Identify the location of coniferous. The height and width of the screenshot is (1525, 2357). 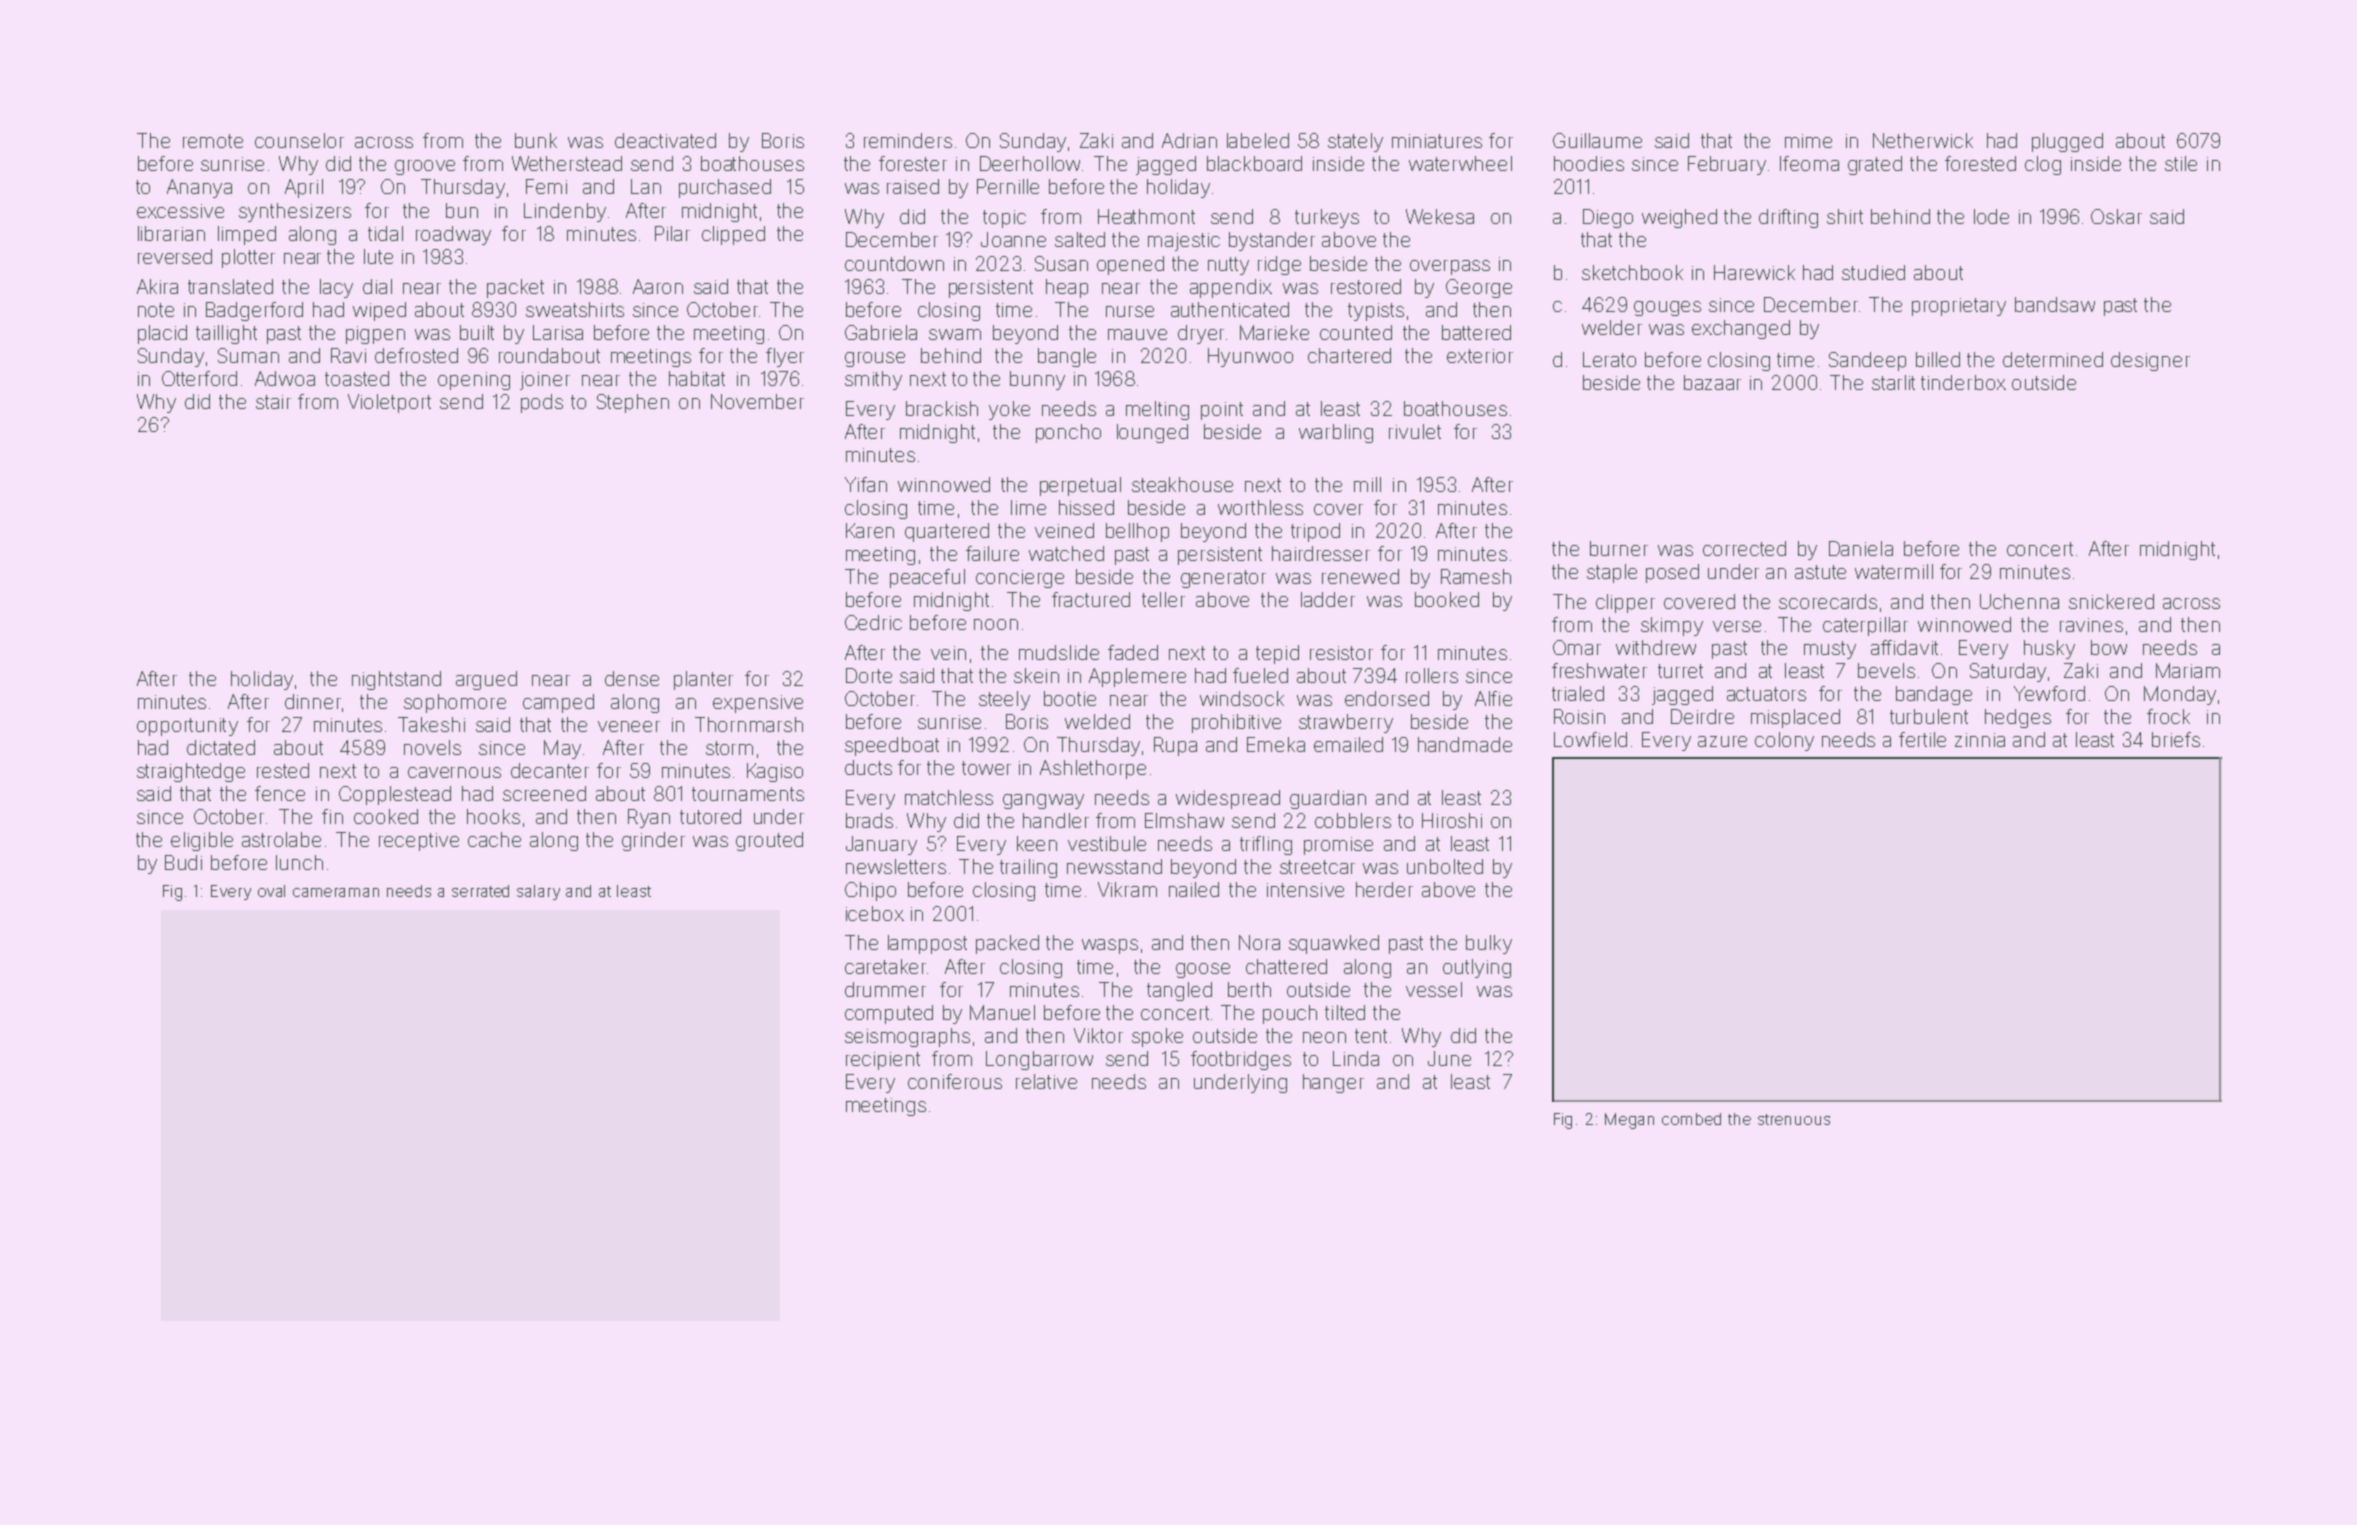
(955, 1081).
